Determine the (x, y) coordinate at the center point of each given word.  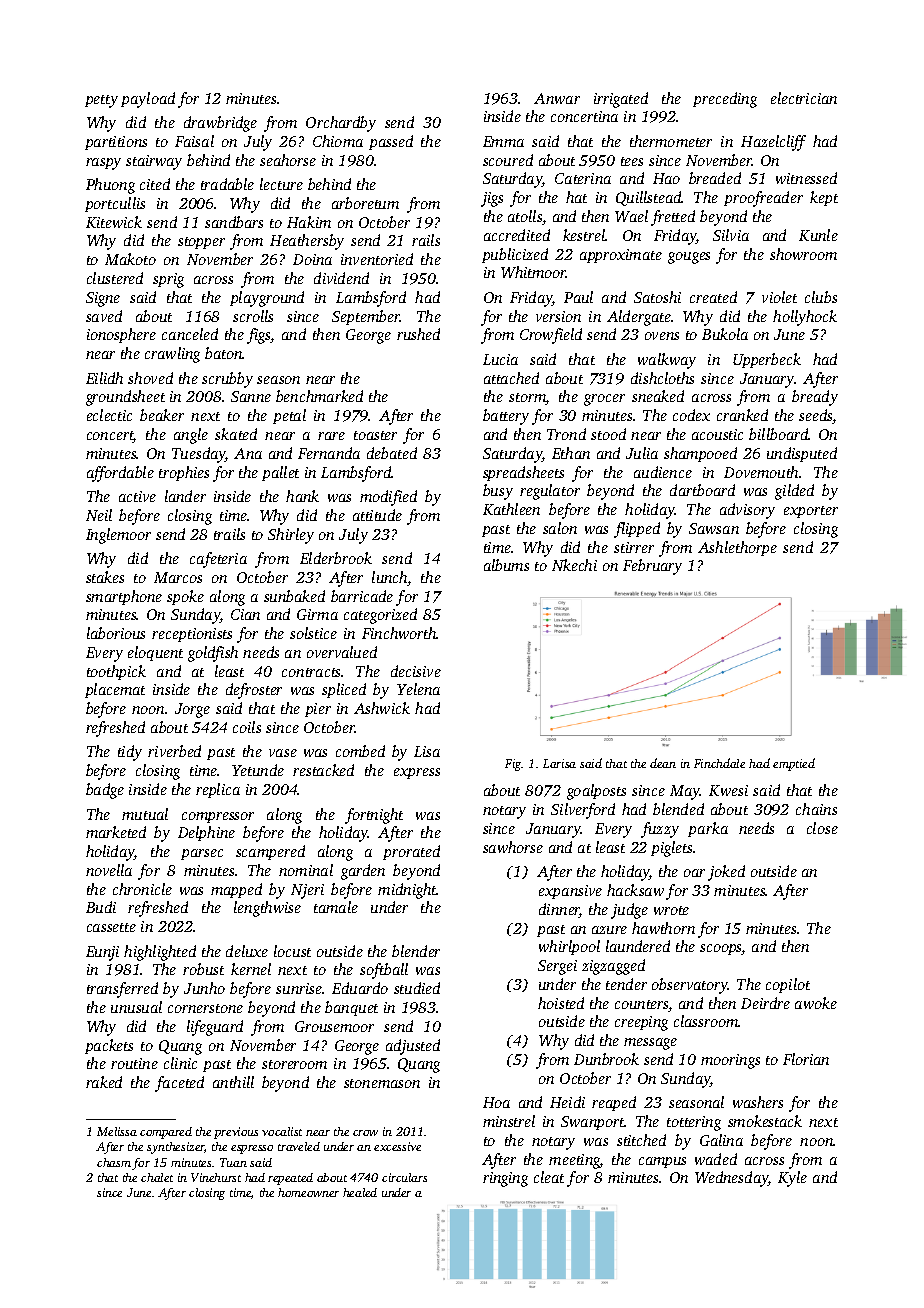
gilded (794, 492)
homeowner (308, 1192)
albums (506, 565)
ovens (662, 336)
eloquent (155, 653)
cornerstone (205, 1008)
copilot (788, 985)
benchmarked (319, 396)
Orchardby (341, 124)
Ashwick (382, 708)
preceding (725, 100)
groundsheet (125, 398)
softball (384, 971)
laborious (116, 633)
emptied (794, 764)
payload (148, 100)
